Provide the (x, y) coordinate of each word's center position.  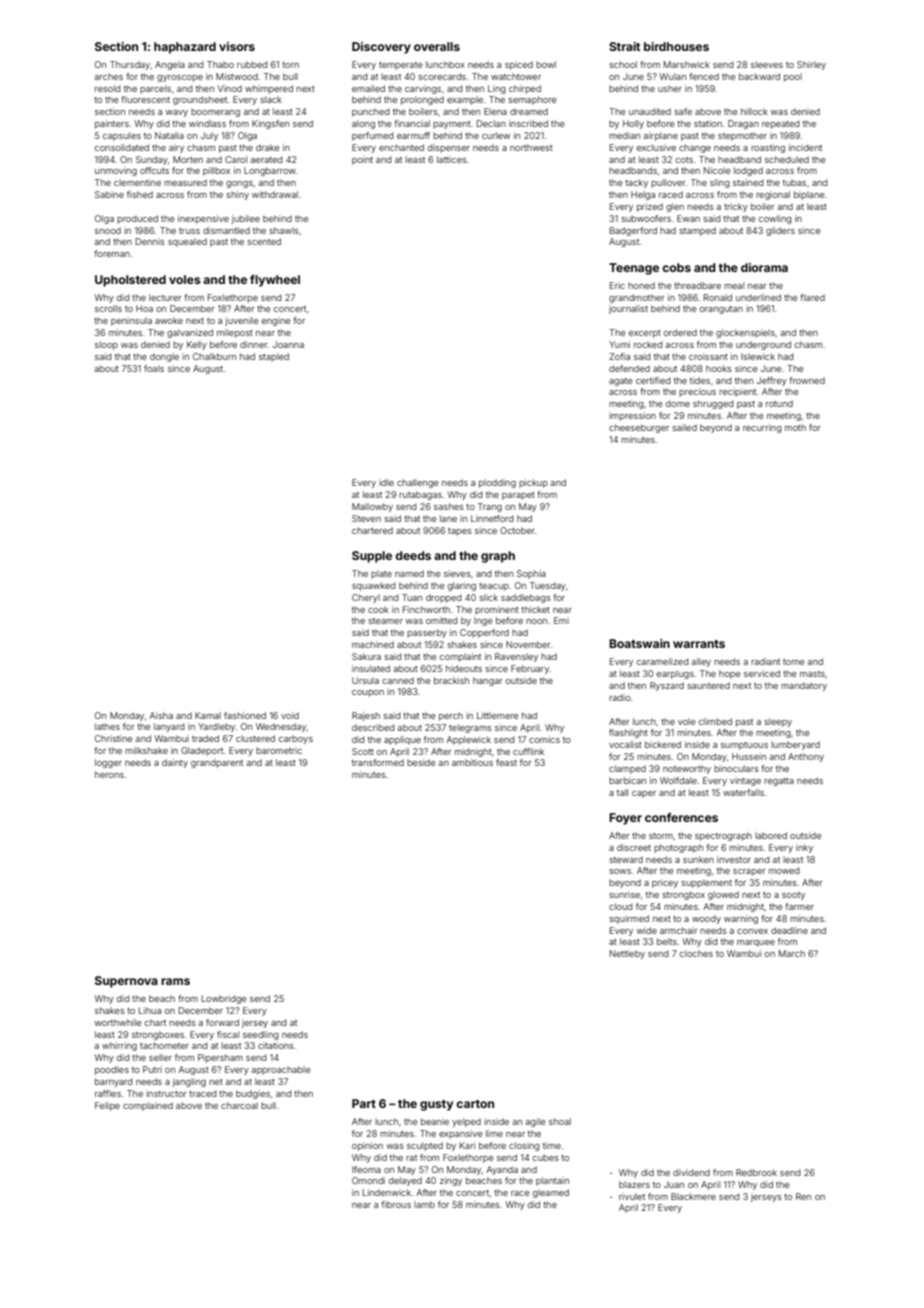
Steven (366, 518)
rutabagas (420, 495)
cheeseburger (639, 428)
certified (653, 380)
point (362, 160)
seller (160, 1057)
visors (237, 46)
